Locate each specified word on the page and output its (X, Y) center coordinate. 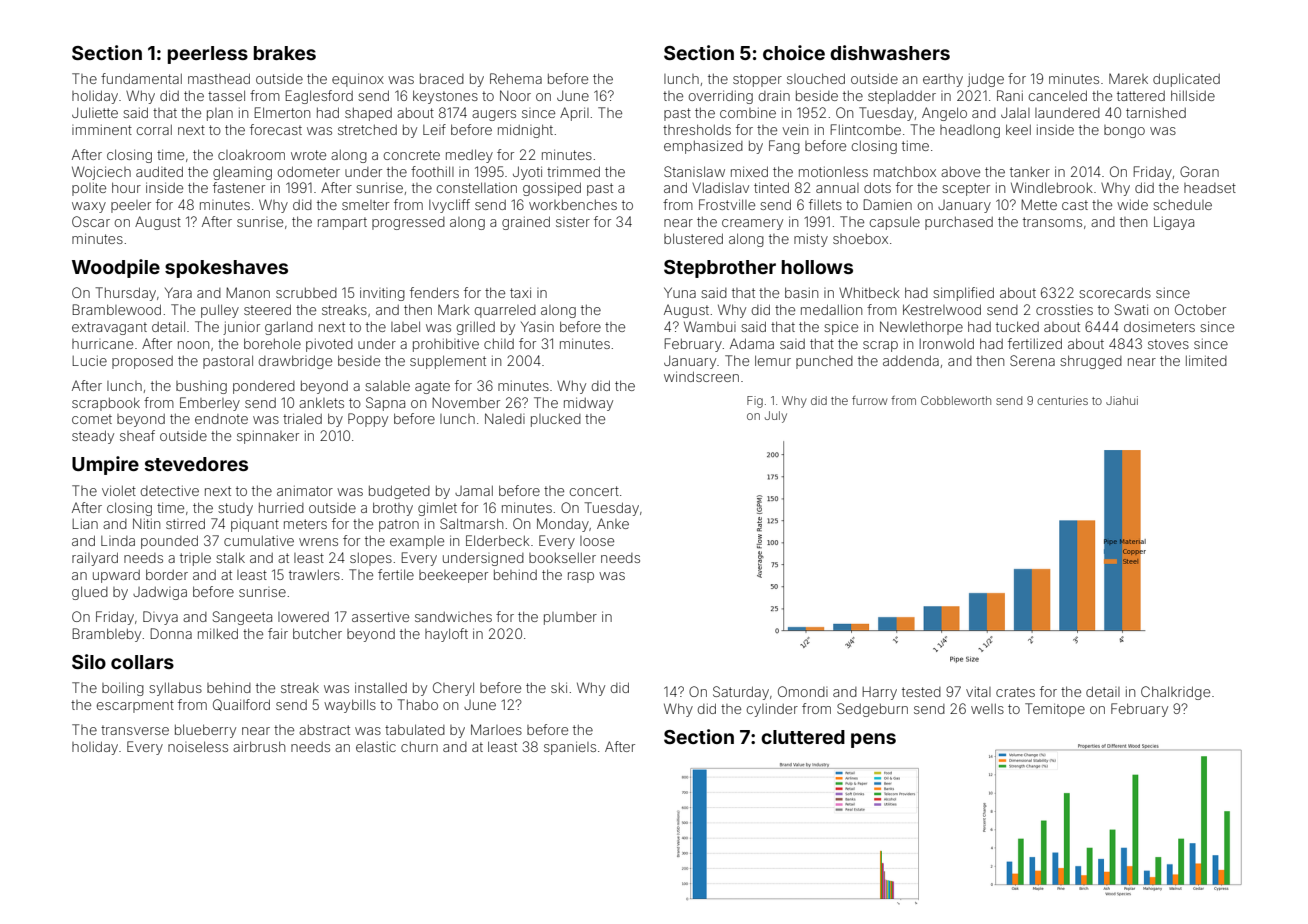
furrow (869, 400)
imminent (102, 129)
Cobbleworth (956, 400)
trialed (302, 418)
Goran (1199, 171)
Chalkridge (1175, 693)
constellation (477, 187)
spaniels (570, 748)
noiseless (198, 746)
